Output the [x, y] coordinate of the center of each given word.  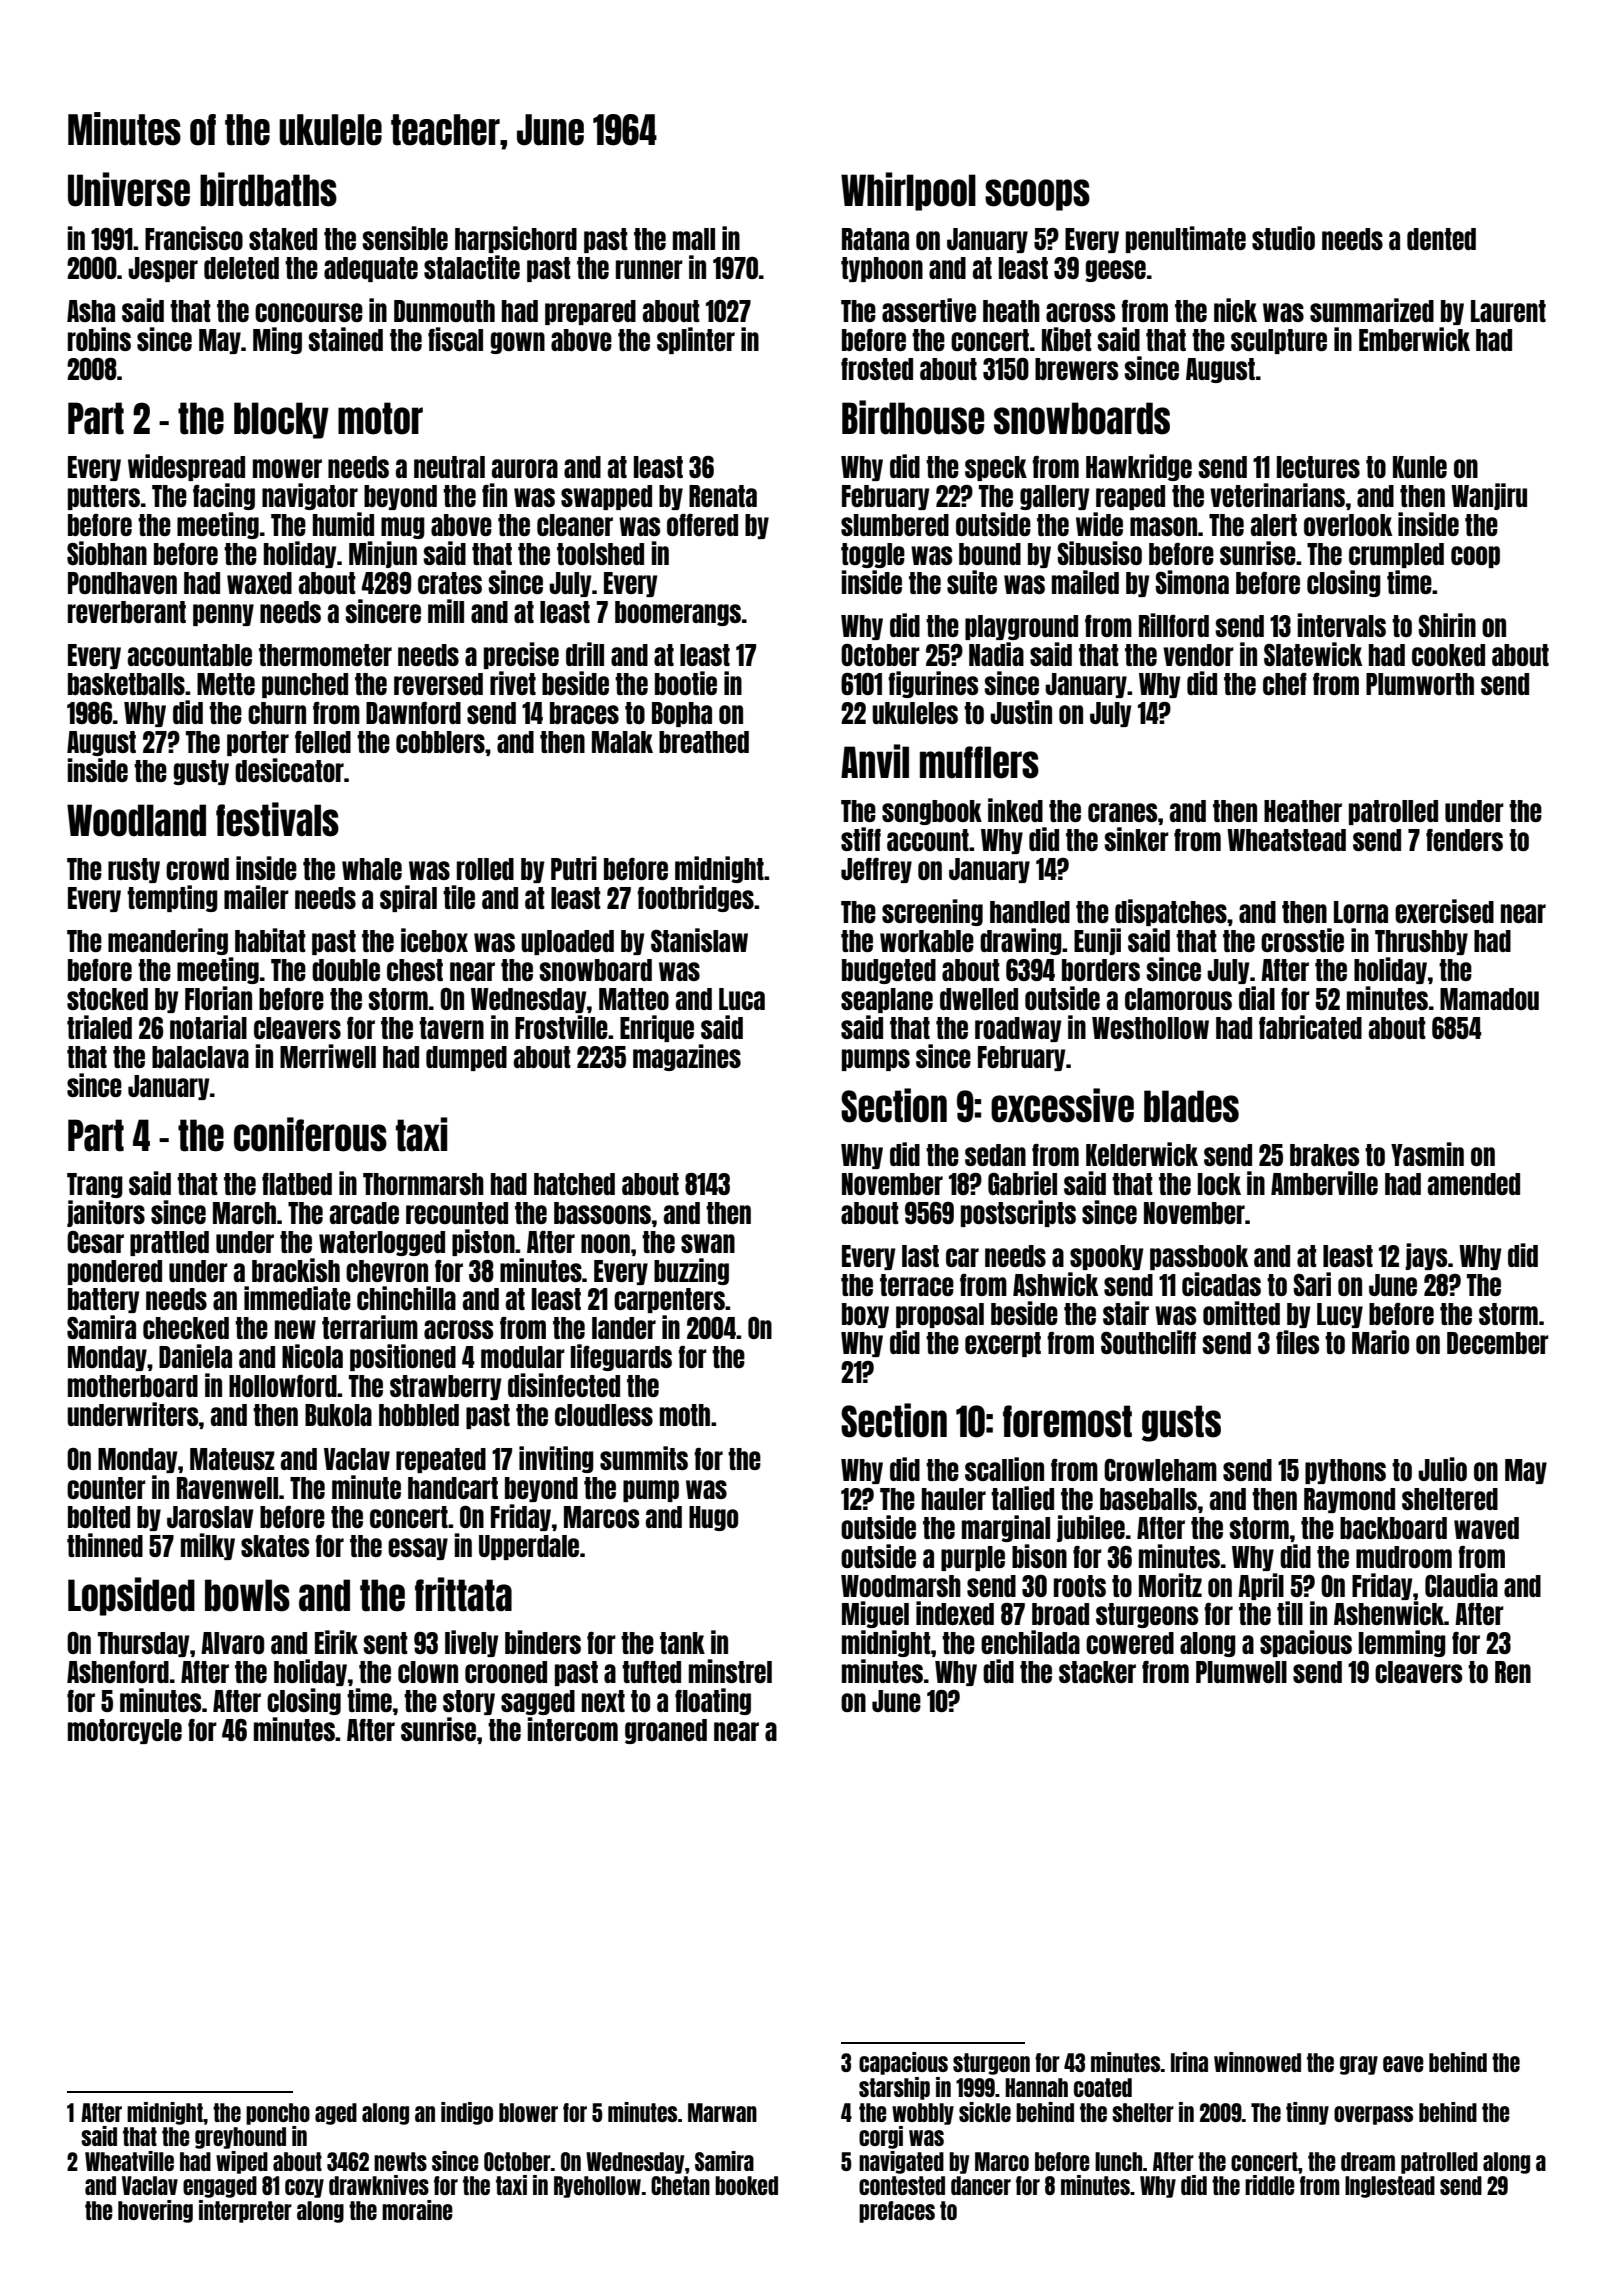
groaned [666, 1731]
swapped [606, 497]
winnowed [1257, 2062]
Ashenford [118, 1672]
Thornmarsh [423, 1184]
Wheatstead [1286, 840]
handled [1030, 912]
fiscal [455, 339]
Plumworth [1420, 684]
